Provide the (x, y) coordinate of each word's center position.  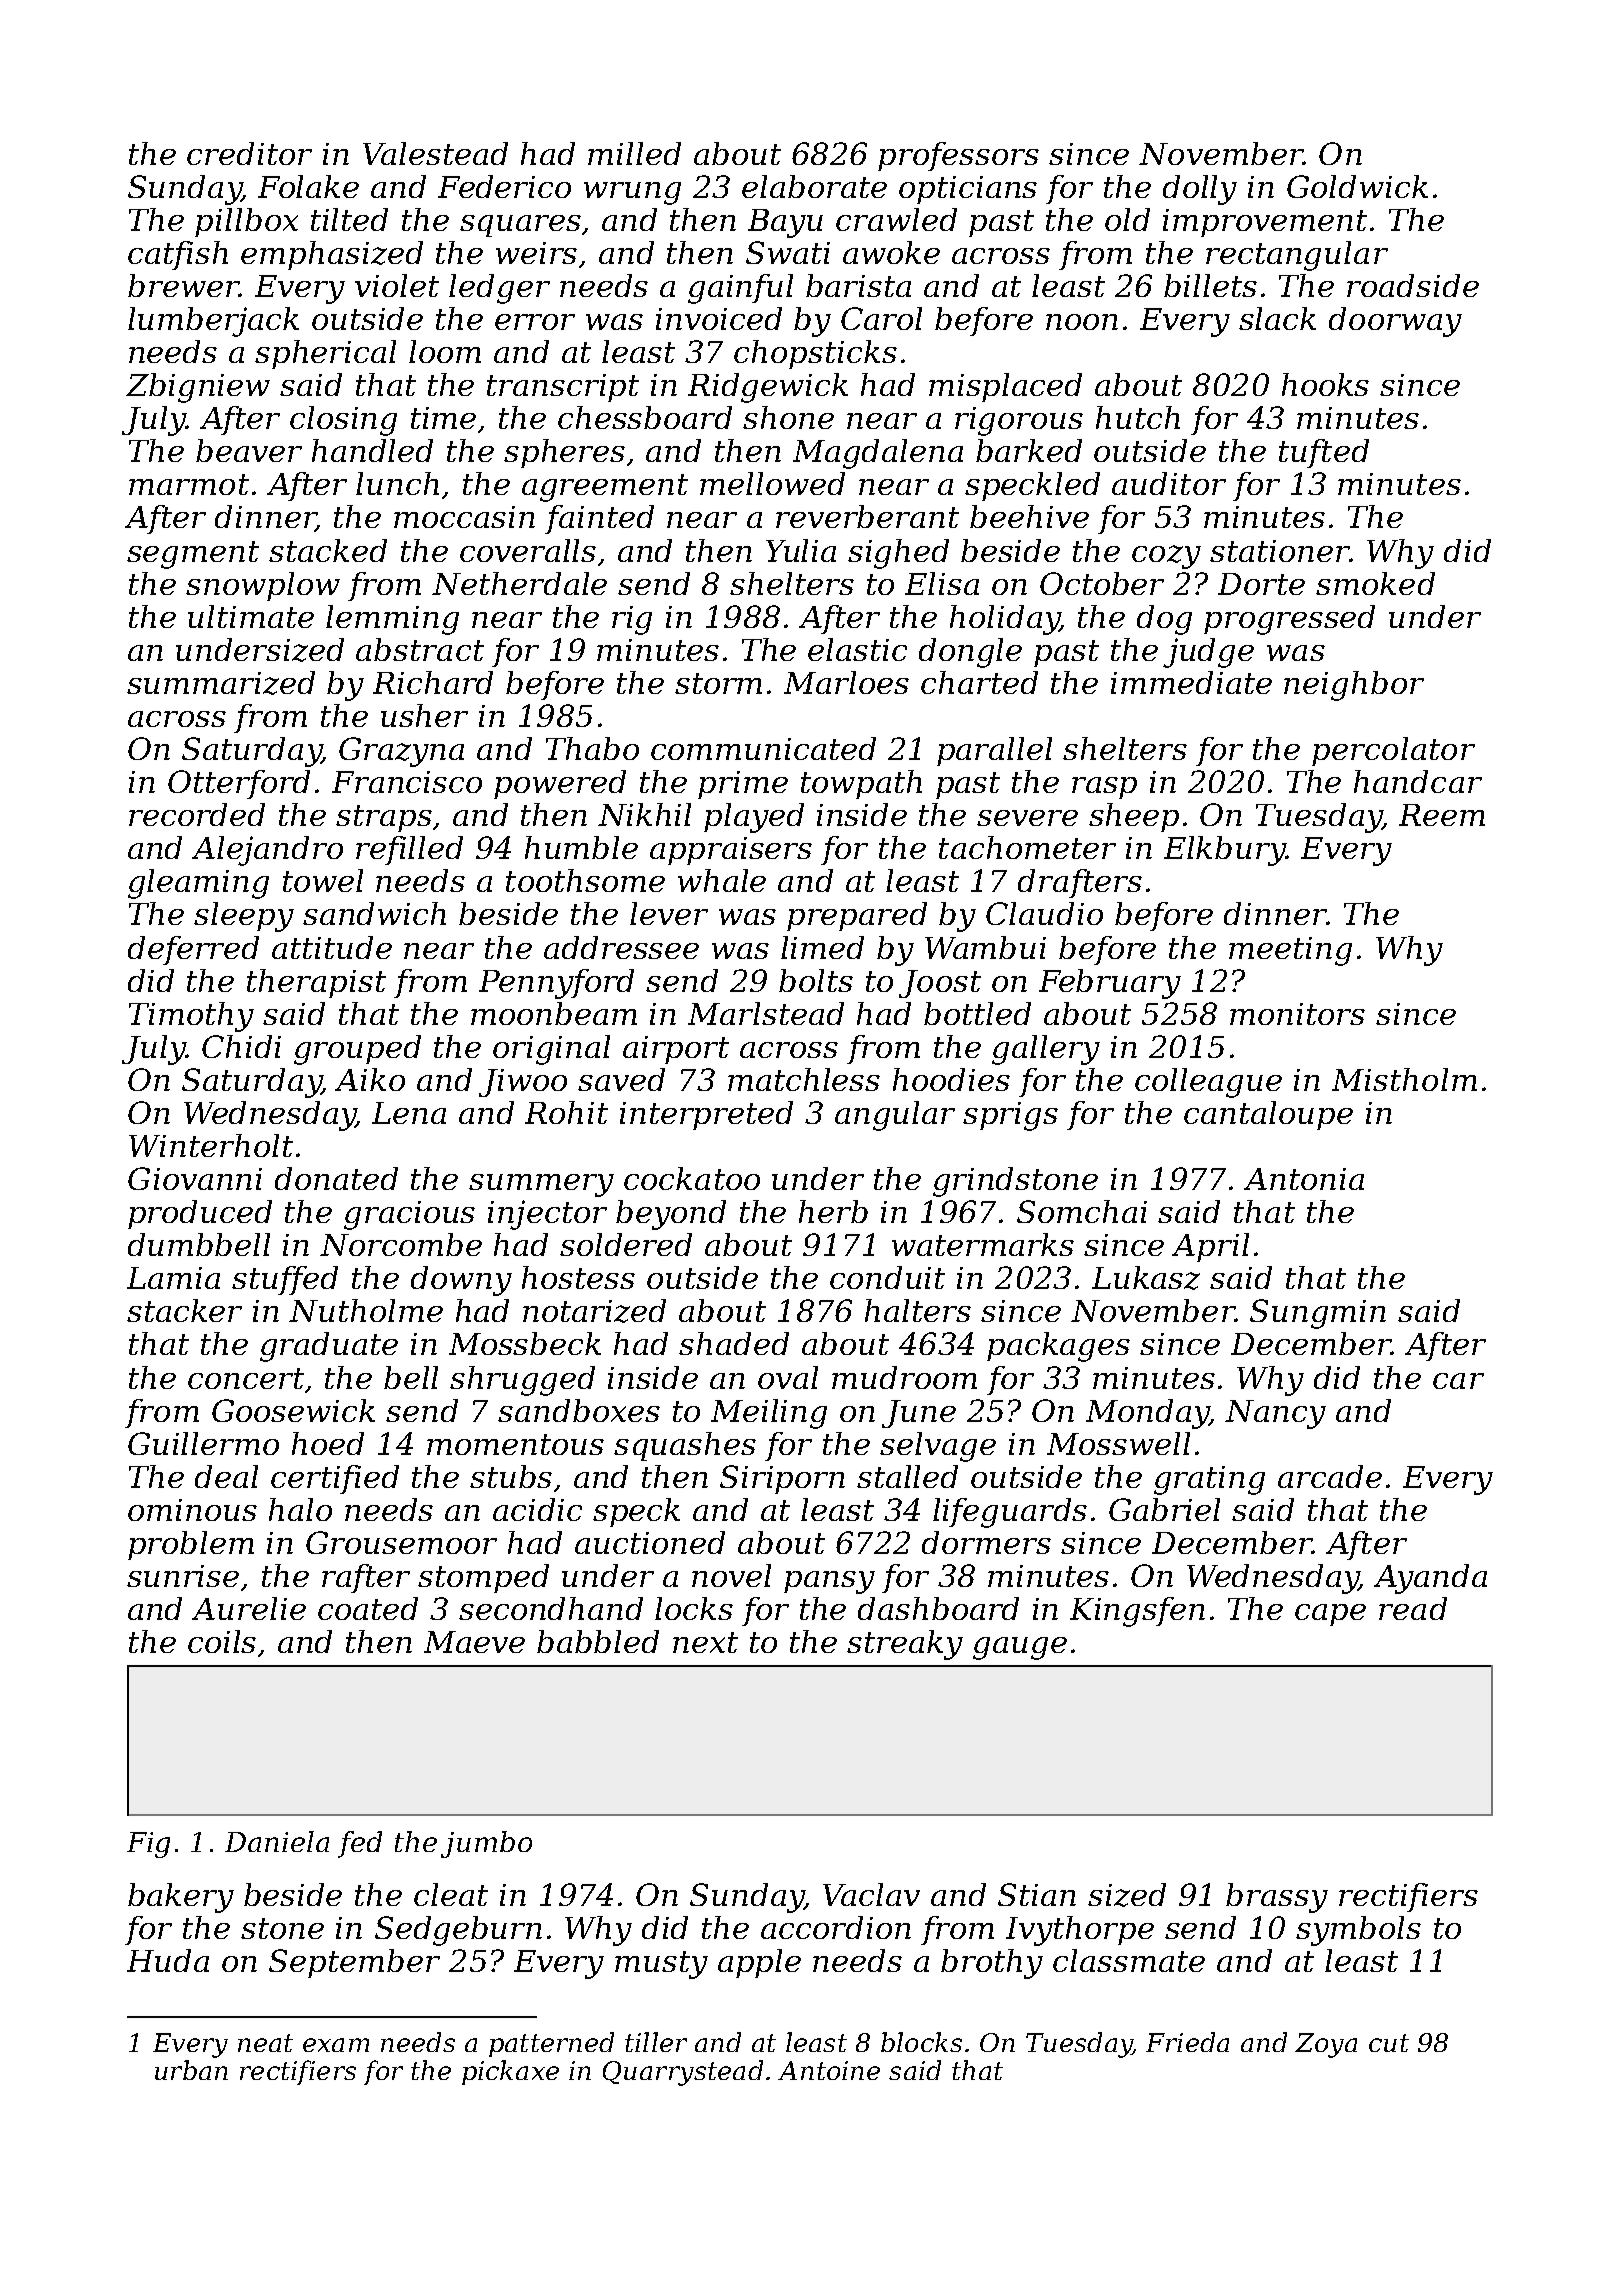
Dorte (1261, 584)
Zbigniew (198, 388)
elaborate (814, 186)
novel (731, 1575)
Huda (168, 1960)
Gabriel (1164, 1509)
